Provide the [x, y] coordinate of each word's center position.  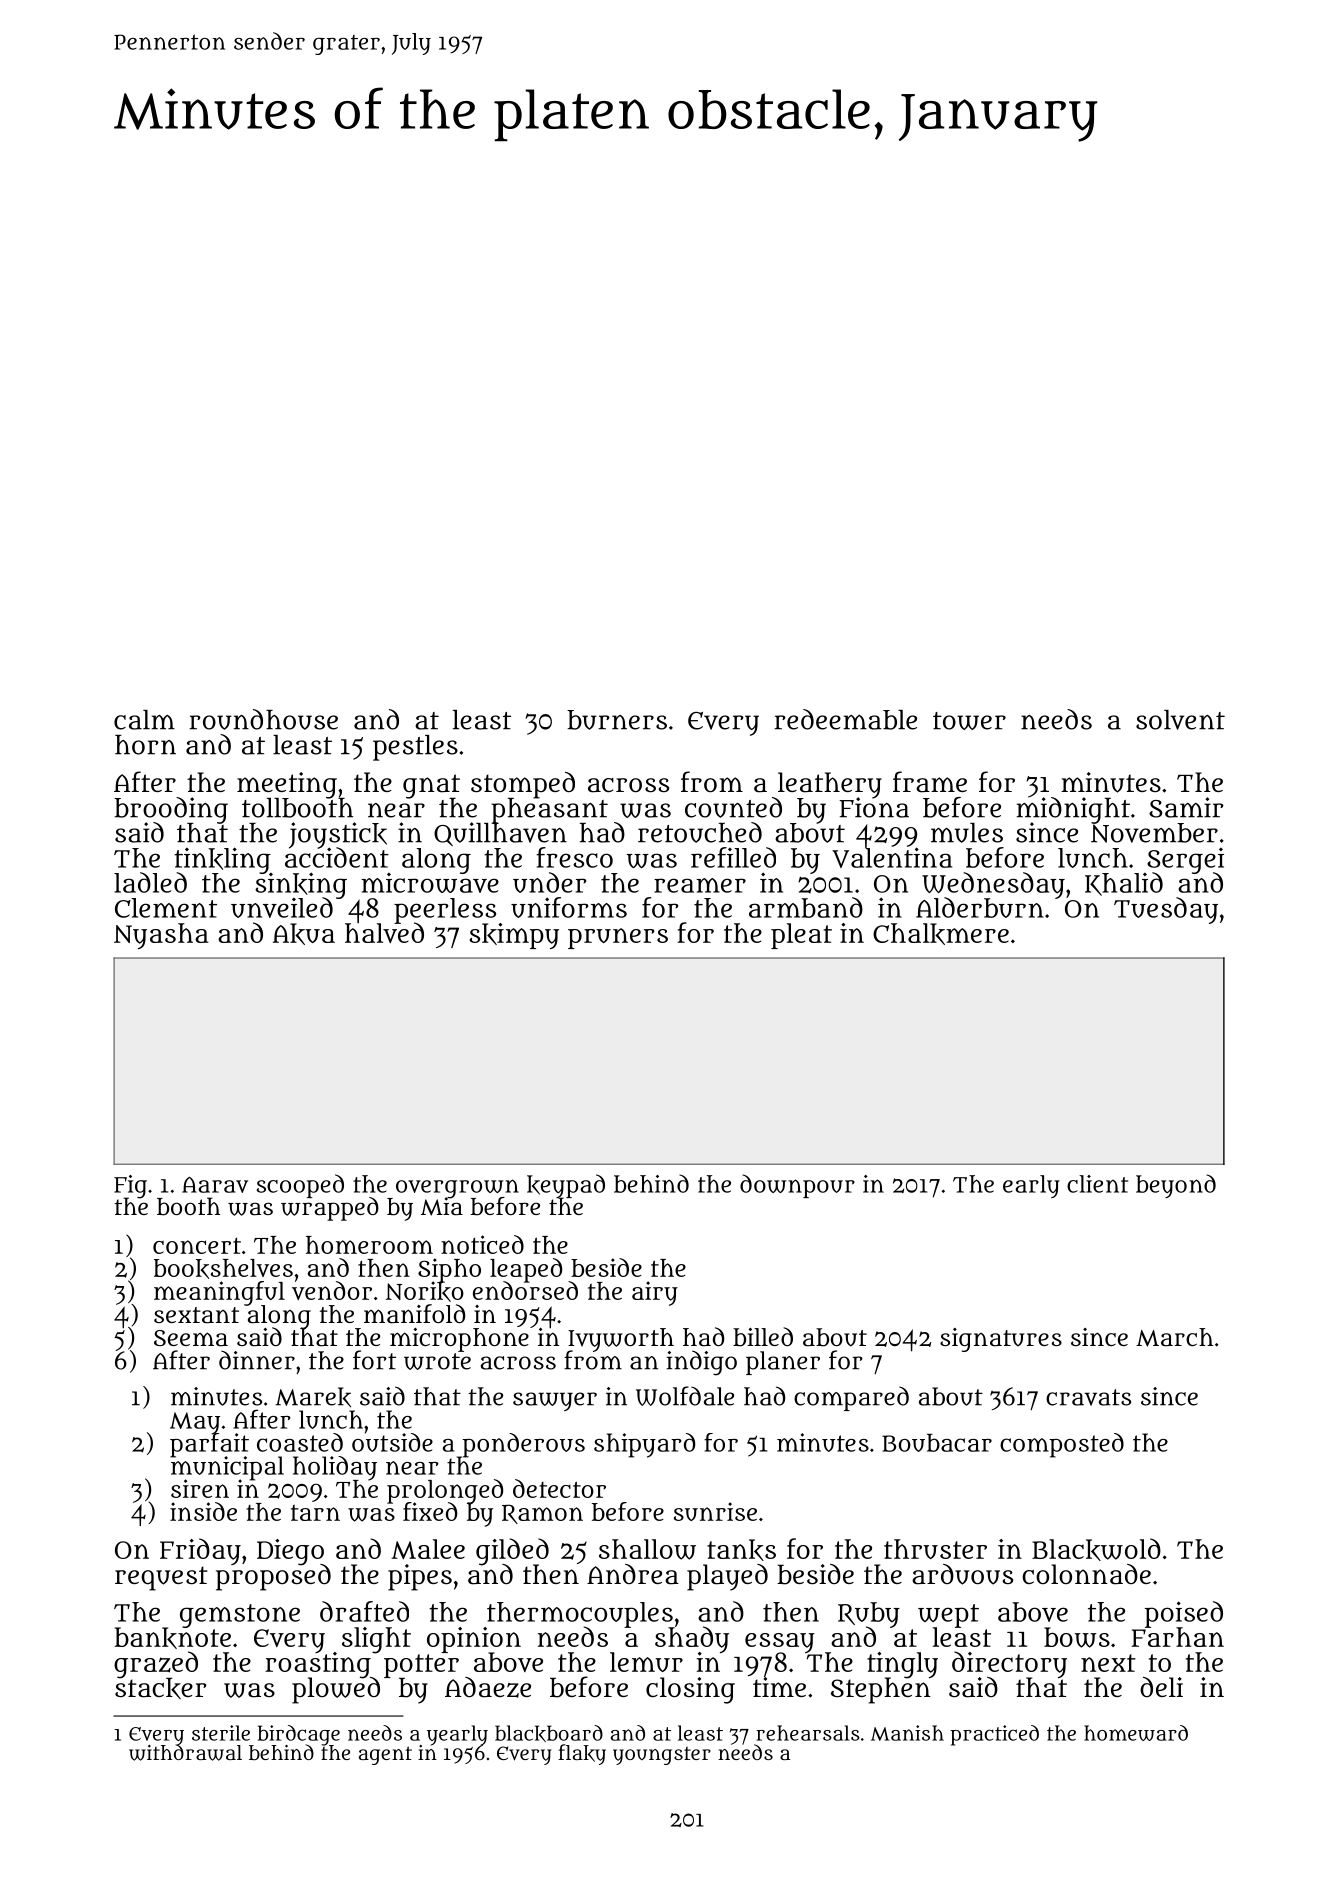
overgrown [457, 1188]
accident [337, 858]
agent [385, 1755]
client [1097, 1184]
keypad [566, 1186]
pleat [801, 936]
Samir [1186, 807]
